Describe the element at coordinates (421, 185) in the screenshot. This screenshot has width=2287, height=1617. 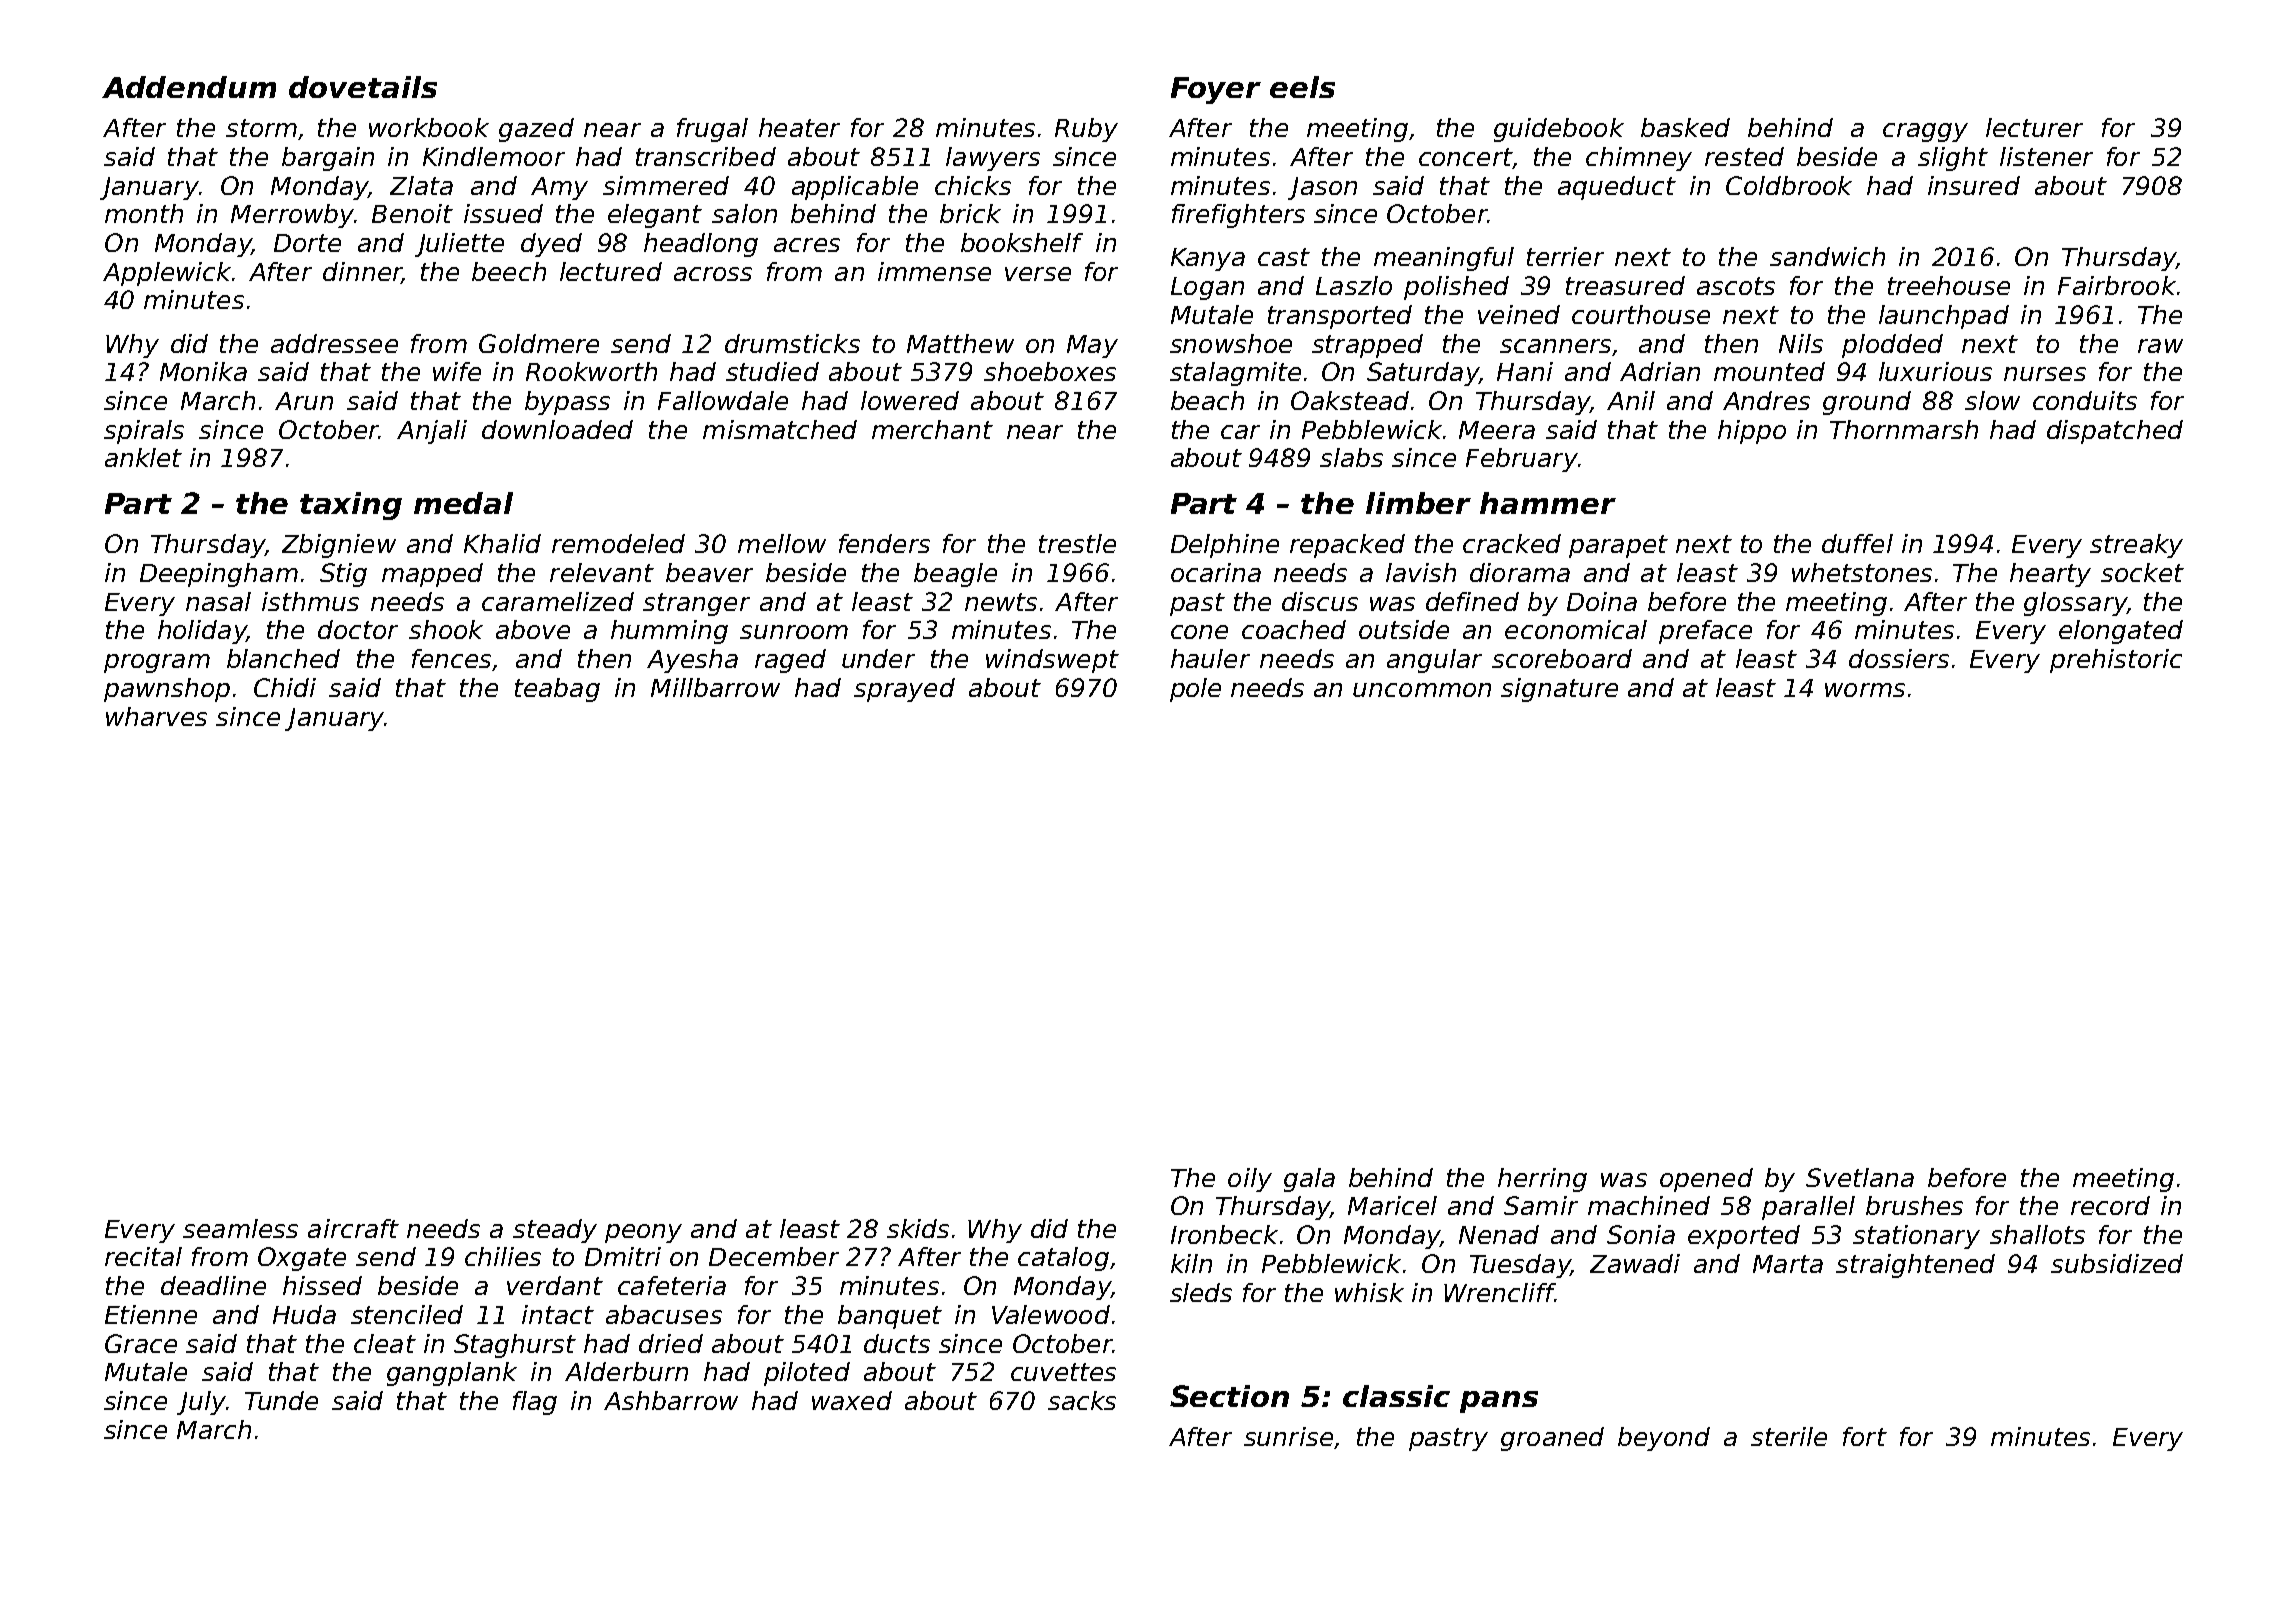
I see `Zlata` at that location.
